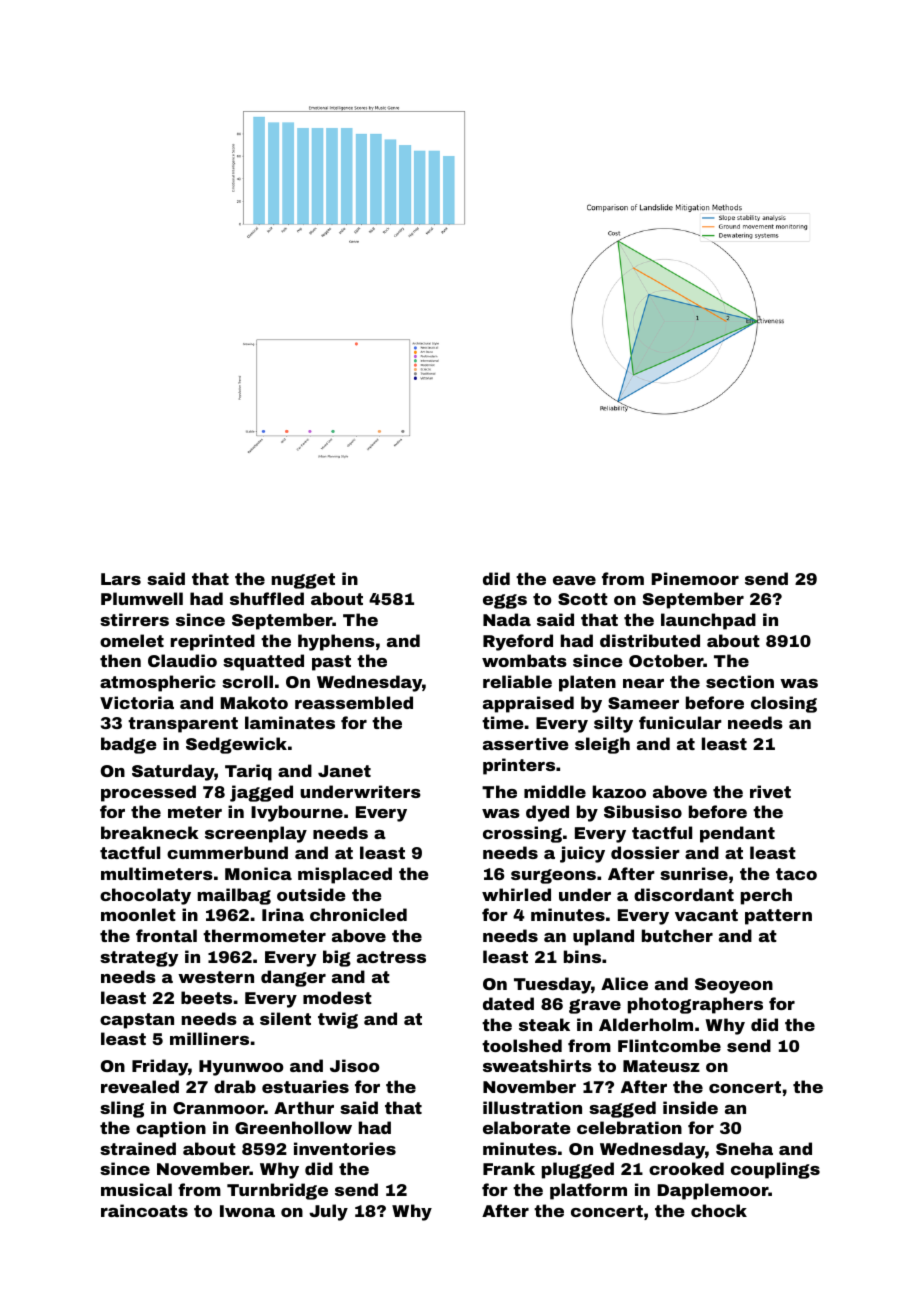 This screenshot has height=1311, width=924. I want to click on Pinemoor, so click(695, 578).
